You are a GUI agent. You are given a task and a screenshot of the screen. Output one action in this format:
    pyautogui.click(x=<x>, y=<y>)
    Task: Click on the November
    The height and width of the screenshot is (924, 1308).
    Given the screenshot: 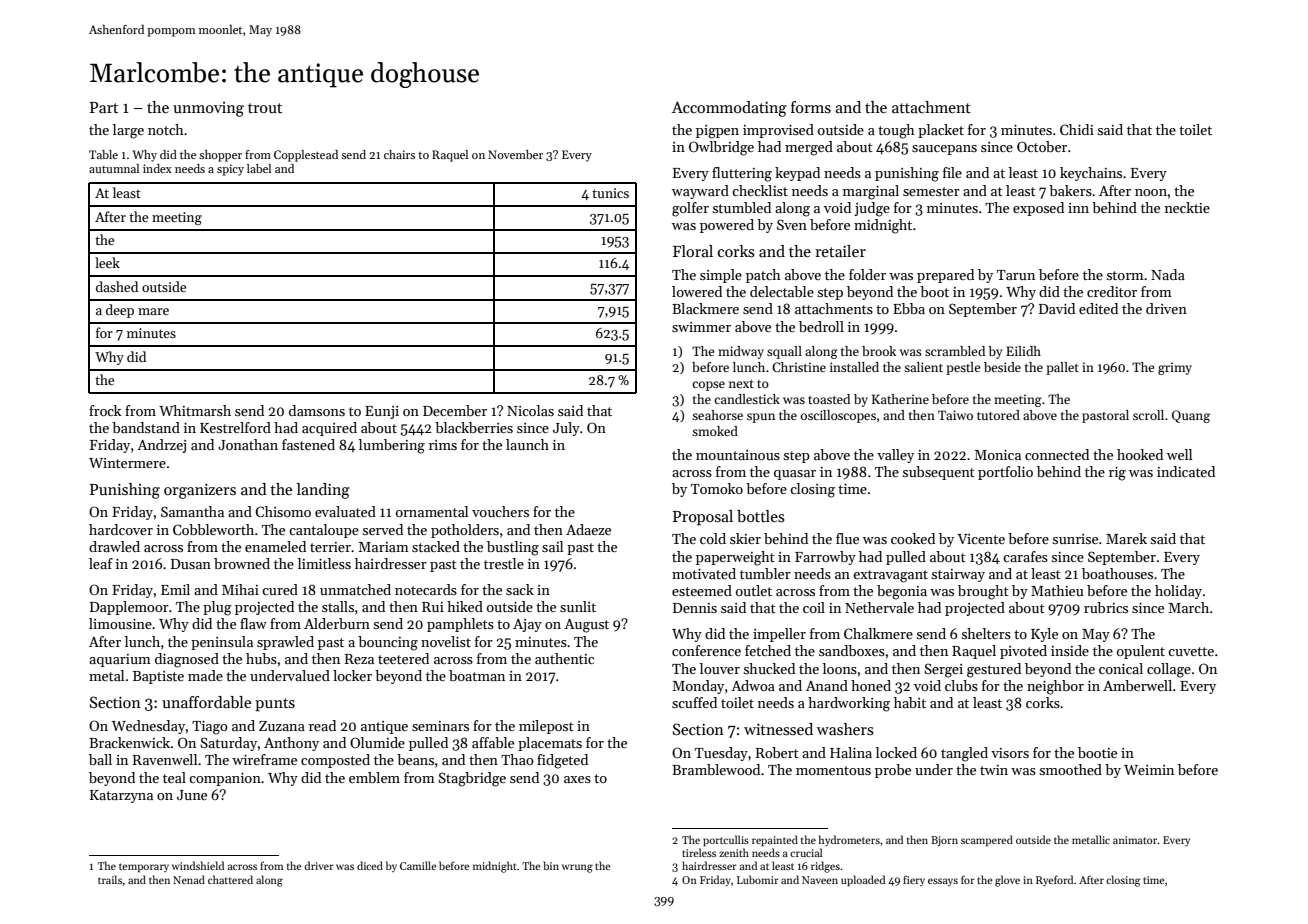 What is the action you would take?
    pyautogui.click(x=515, y=154)
